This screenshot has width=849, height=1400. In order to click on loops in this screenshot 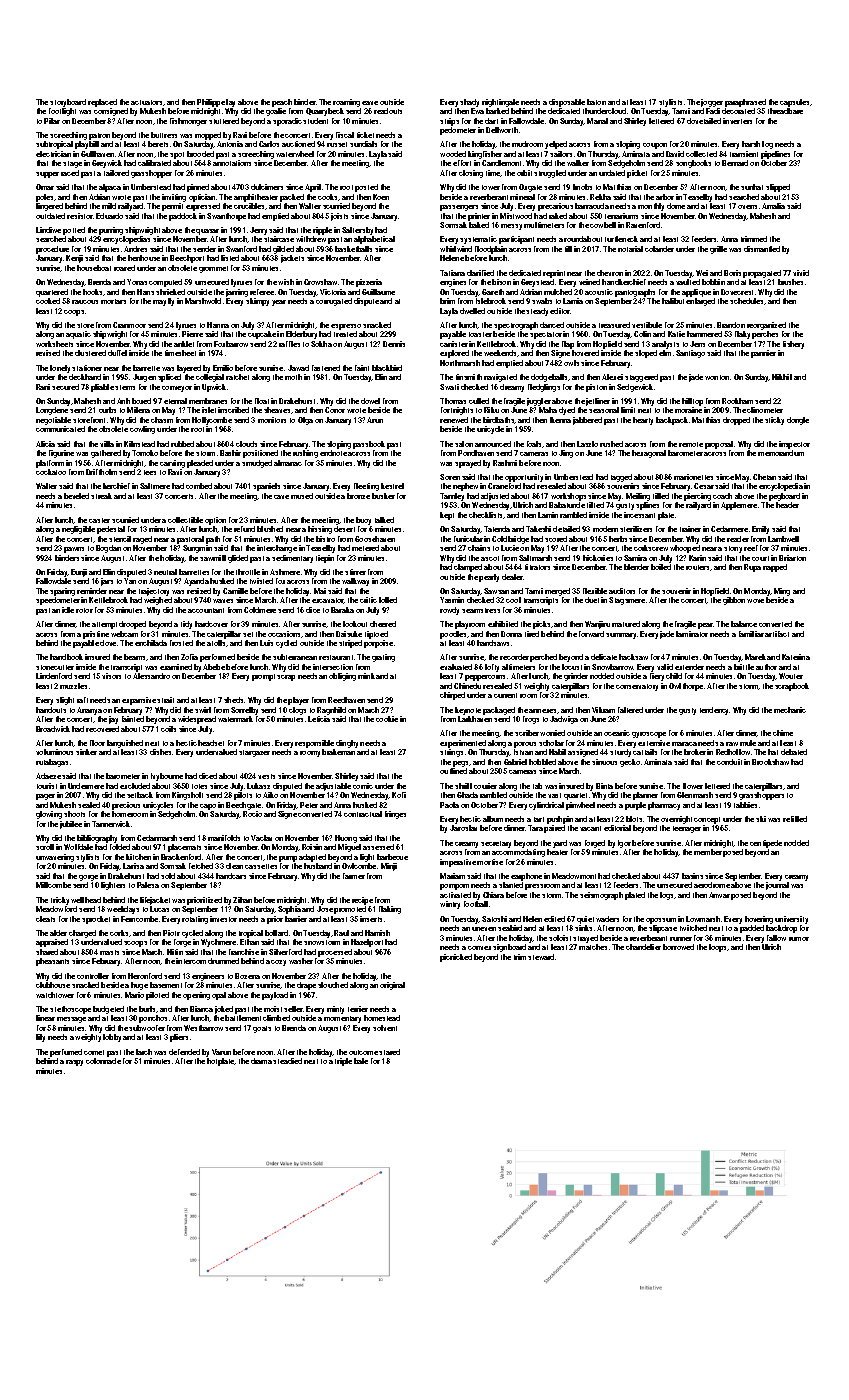, I will do `click(717, 948)`.
